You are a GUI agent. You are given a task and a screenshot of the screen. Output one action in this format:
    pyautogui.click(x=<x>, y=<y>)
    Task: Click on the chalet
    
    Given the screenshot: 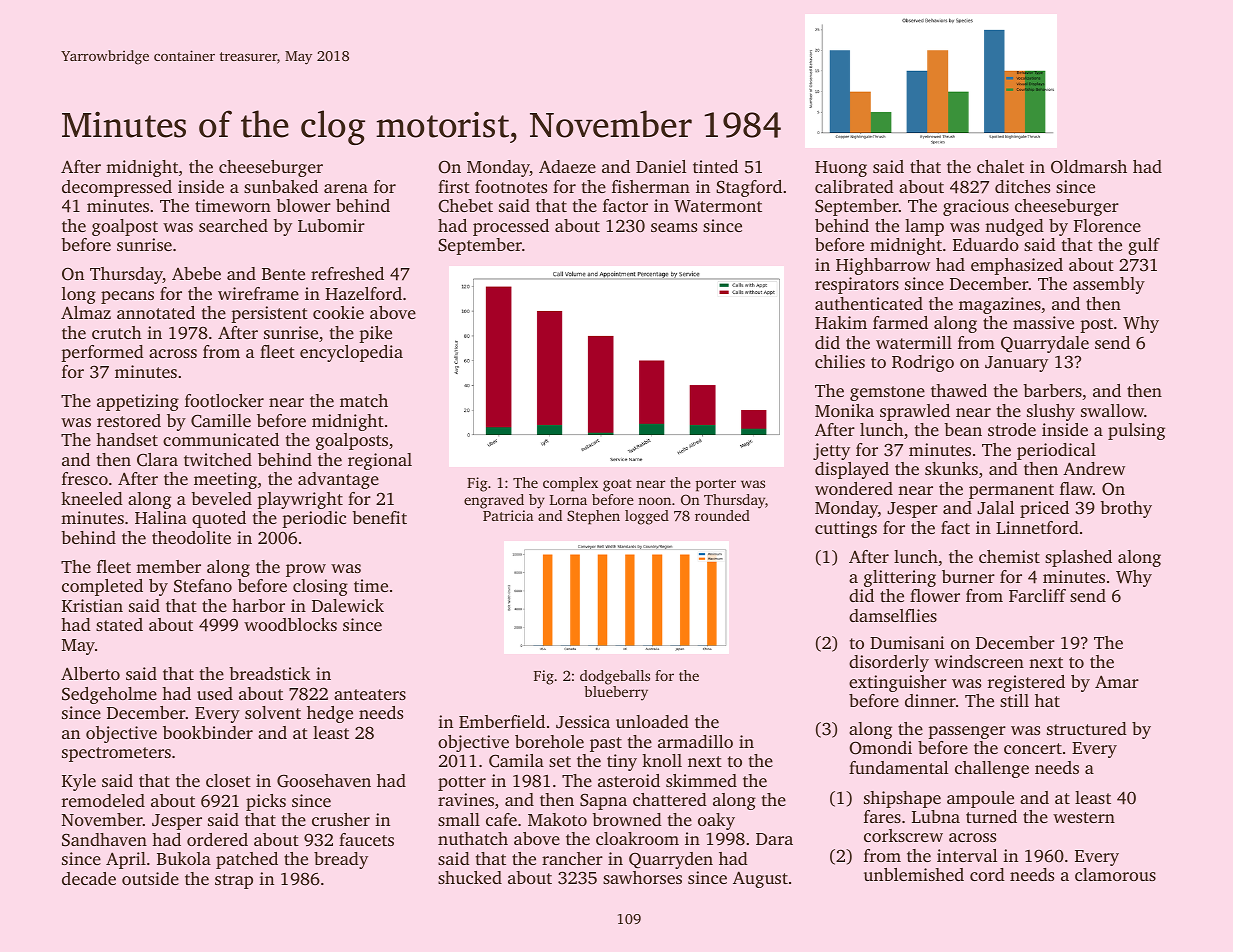 What is the action you would take?
    pyautogui.click(x=1000, y=166)
